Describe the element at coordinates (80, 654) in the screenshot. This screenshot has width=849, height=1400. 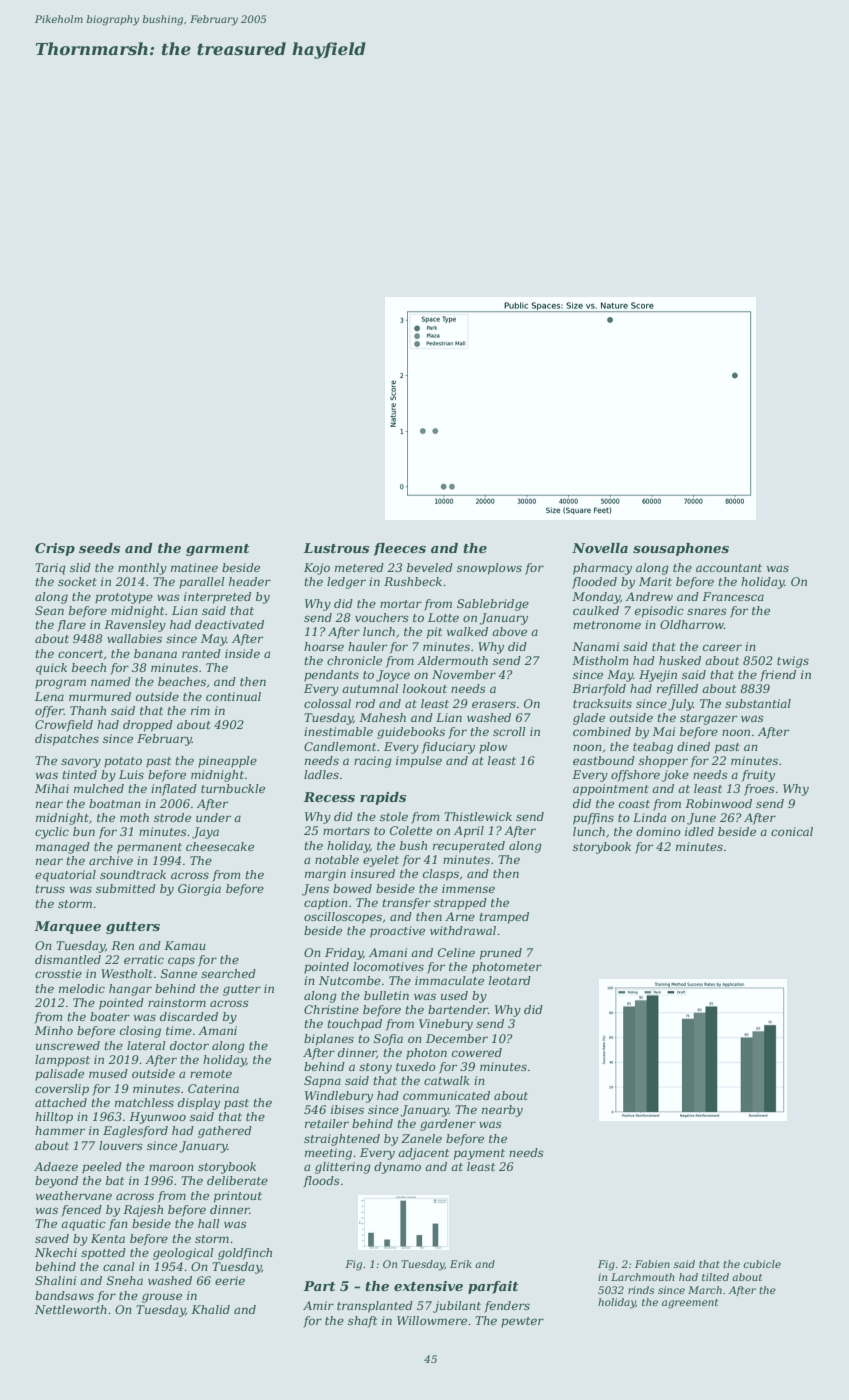
I see `concert` at that location.
